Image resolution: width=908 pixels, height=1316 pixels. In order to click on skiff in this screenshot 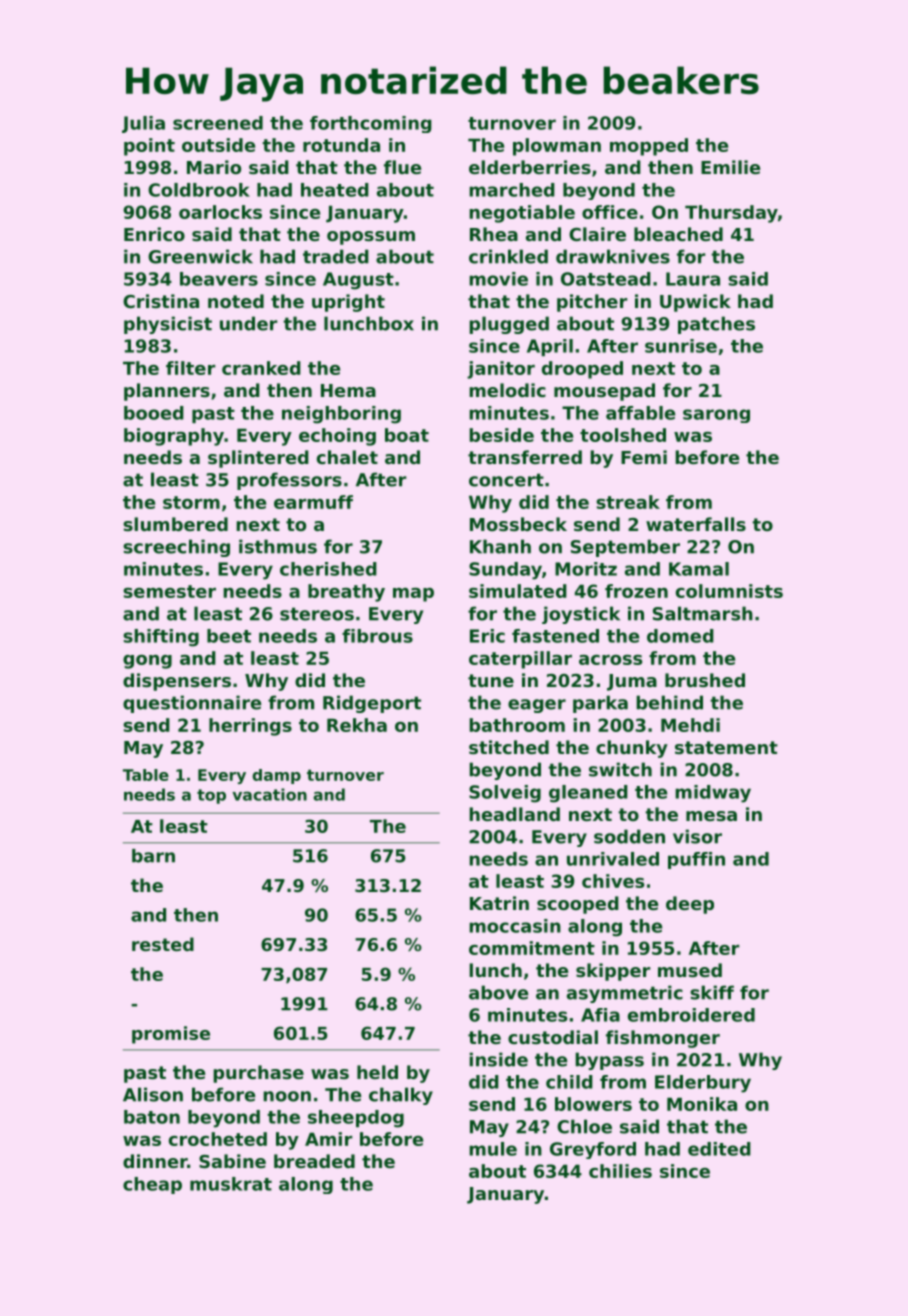, I will do `click(712, 992)`.
